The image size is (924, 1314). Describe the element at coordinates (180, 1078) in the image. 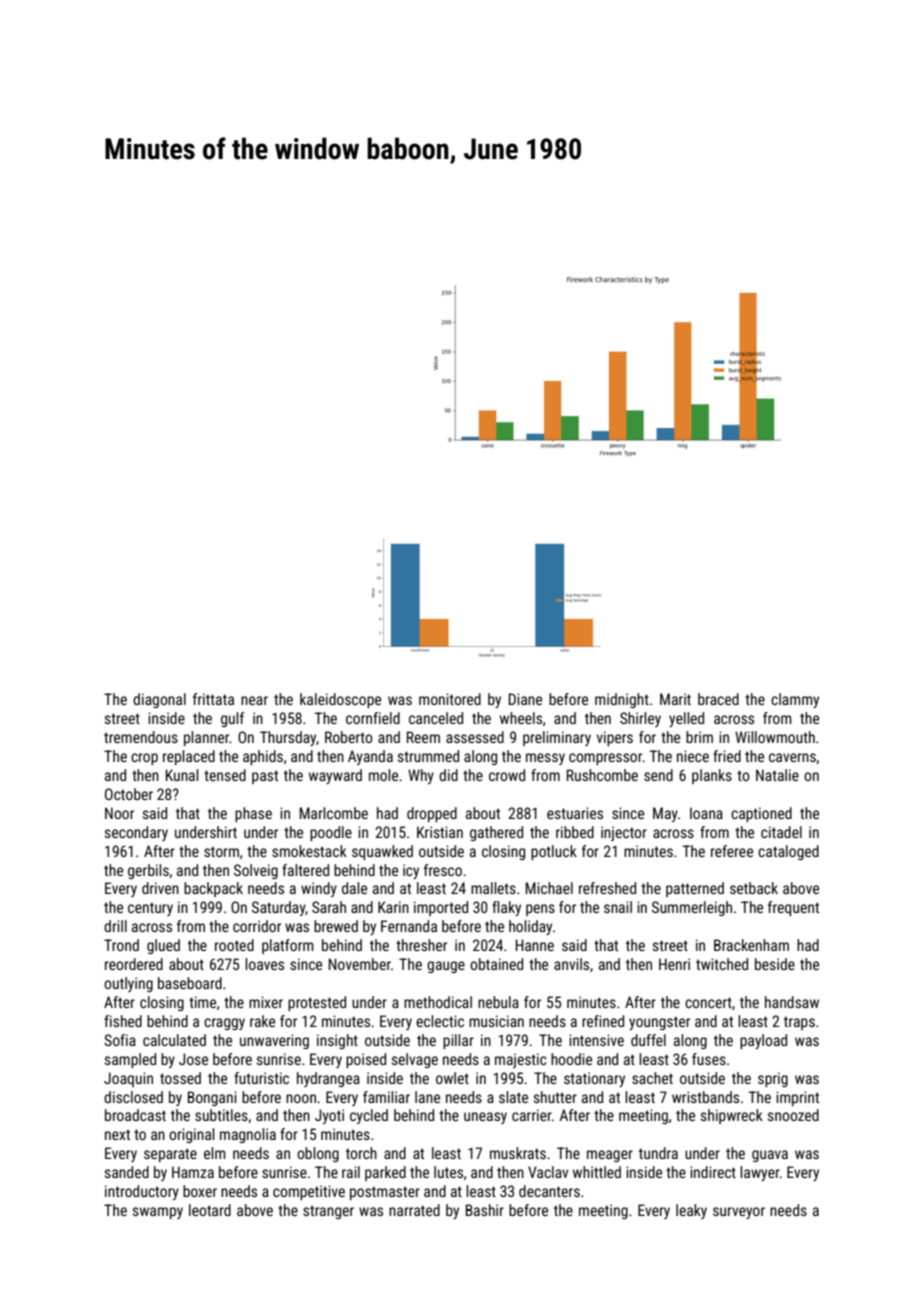

I see `tossed` at that location.
